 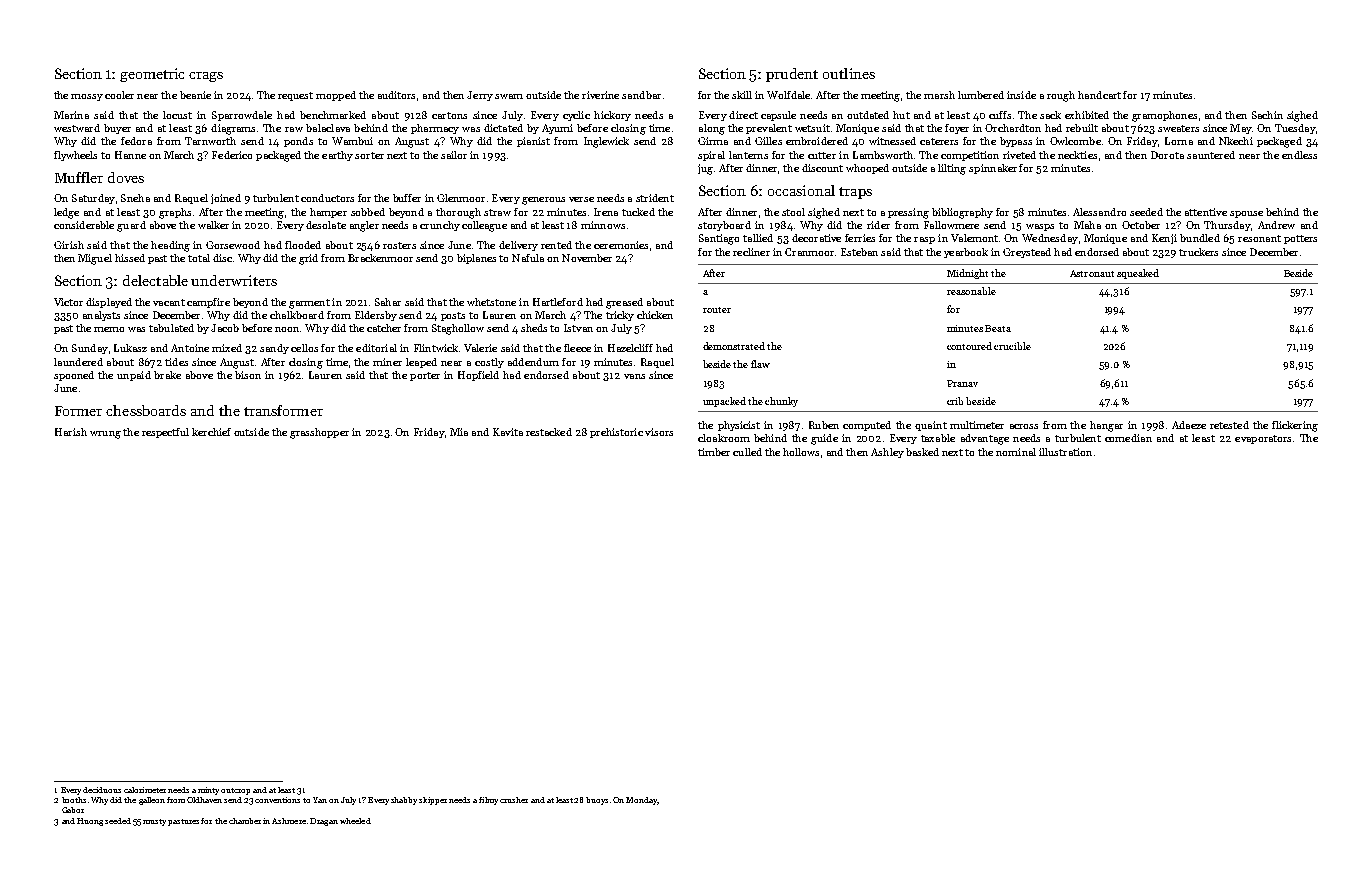 What do you see at coordinates (87, 97) in the screenshot?
I see `mossy` at bounding box center [87, 97].
